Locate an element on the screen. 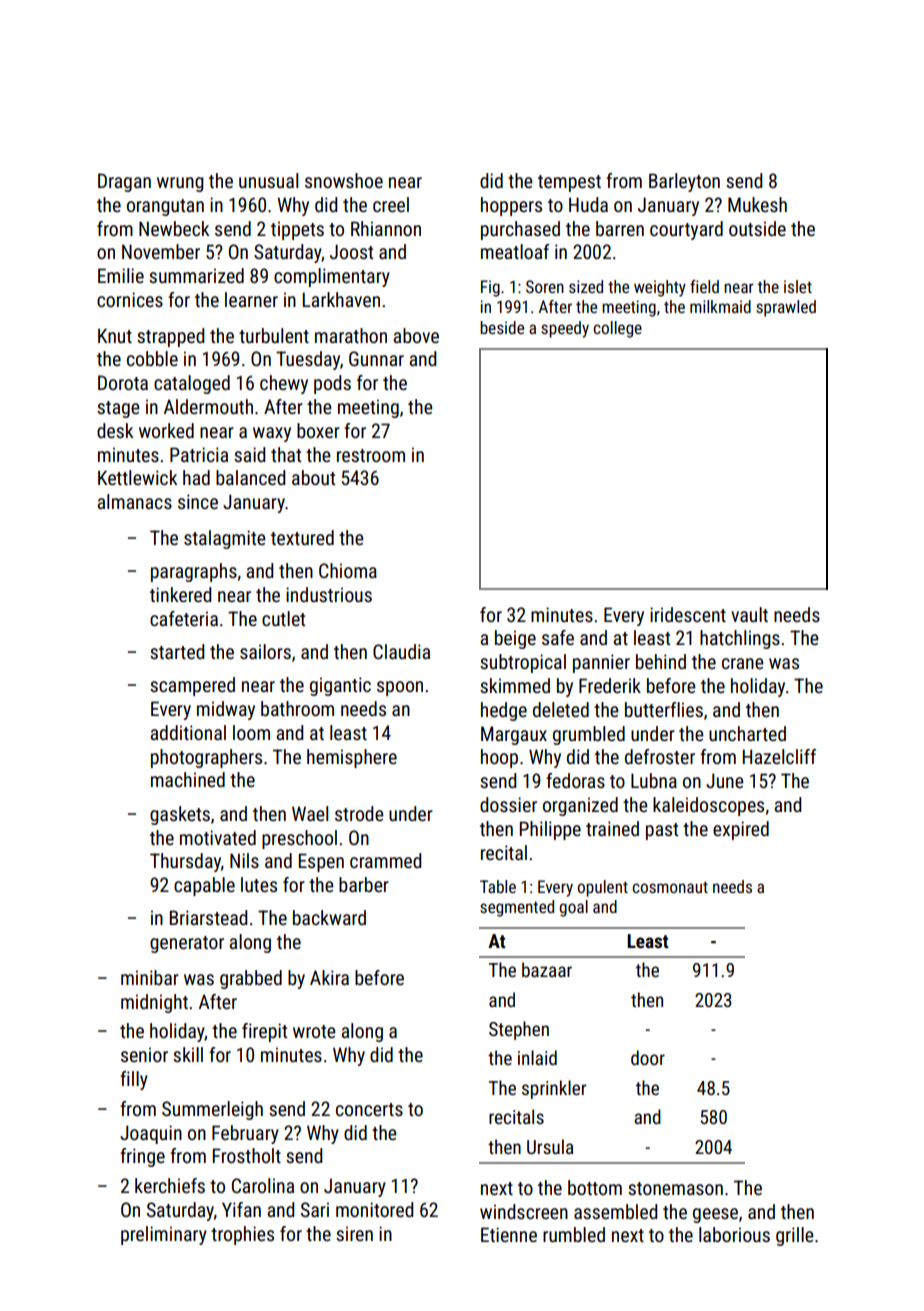 The height and width of the screenshot is (1311, 924). hoppers is located at coordinates (511, 206).
